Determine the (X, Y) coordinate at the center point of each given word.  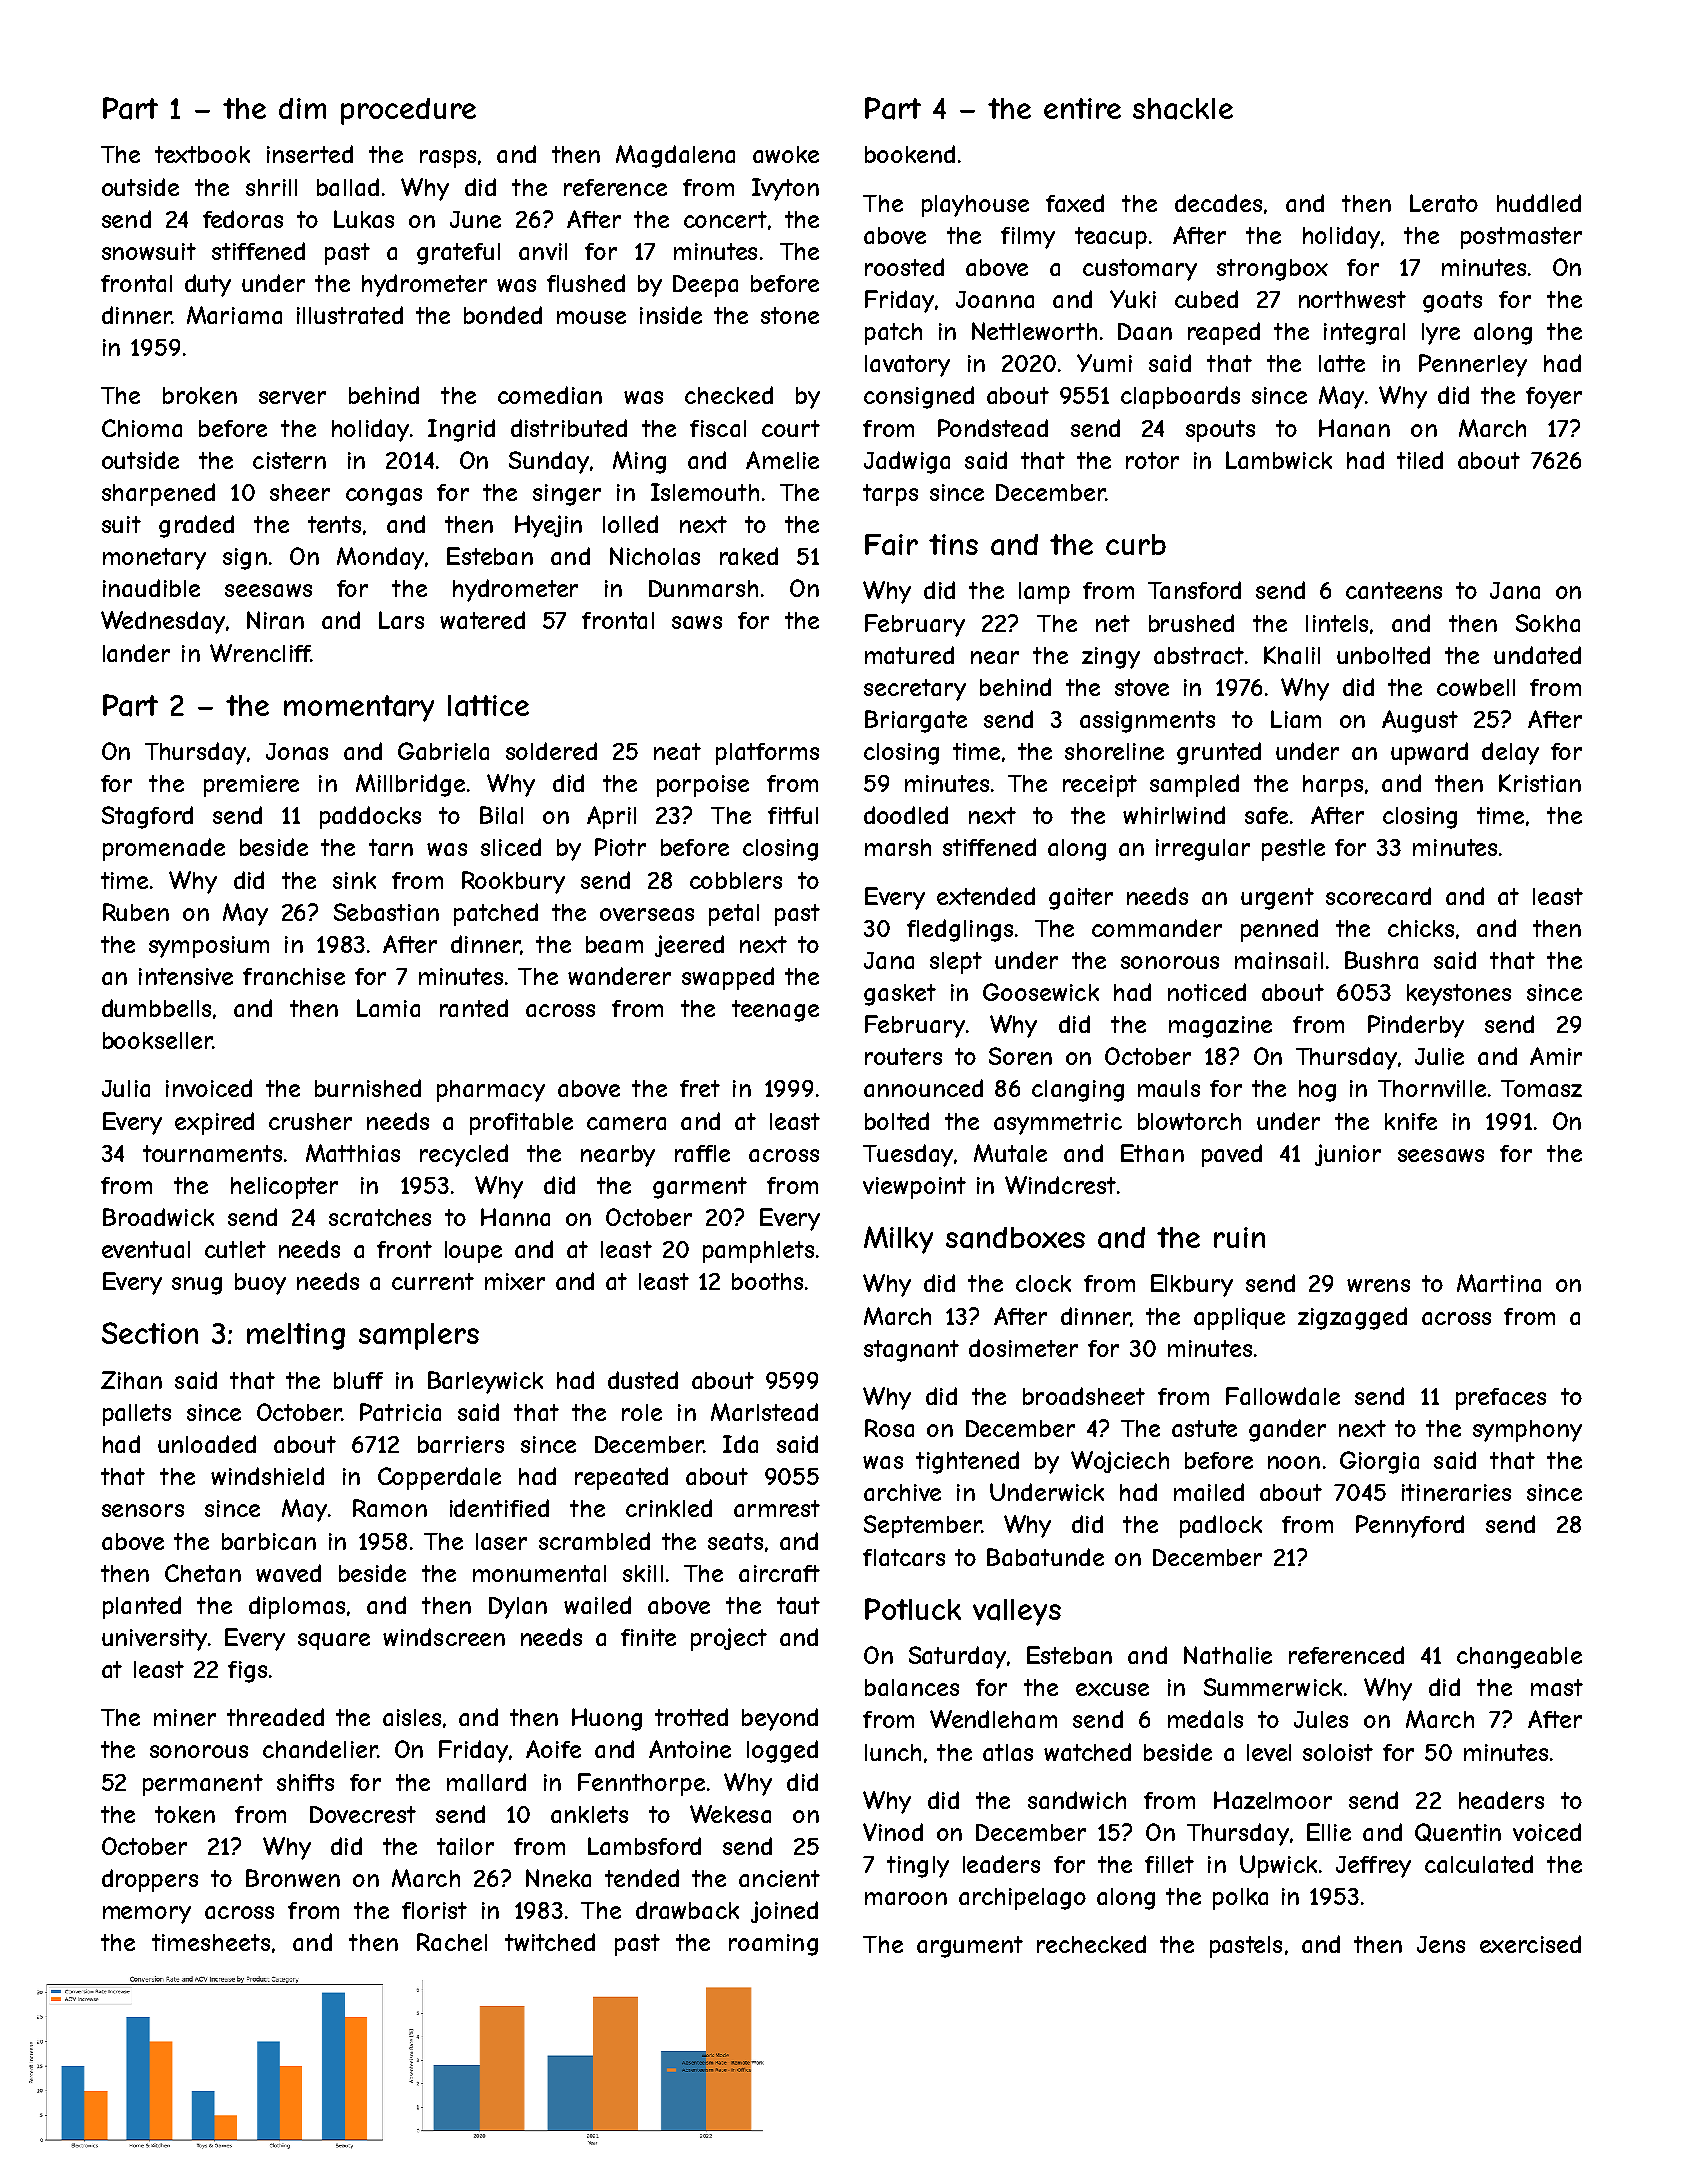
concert (725, 219)
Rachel (452, 1942)
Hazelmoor (1273, 1800)
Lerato (1444, 203)
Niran (275, 620)
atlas (1008, 1752)
